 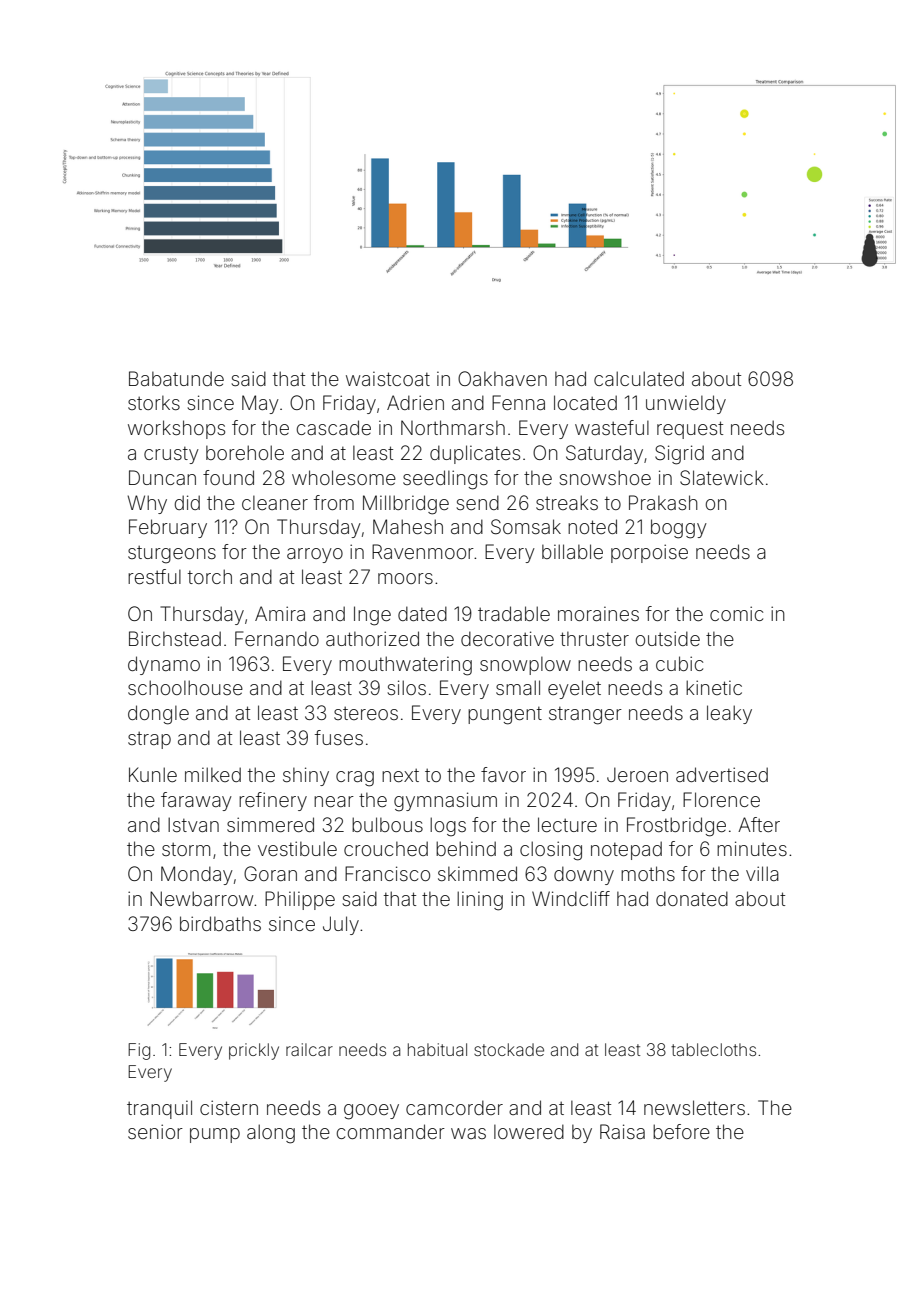 What do you see at coordinates (713, 1049) in the page?
I see `tablecloths` at bounding box center [713, 1049].
